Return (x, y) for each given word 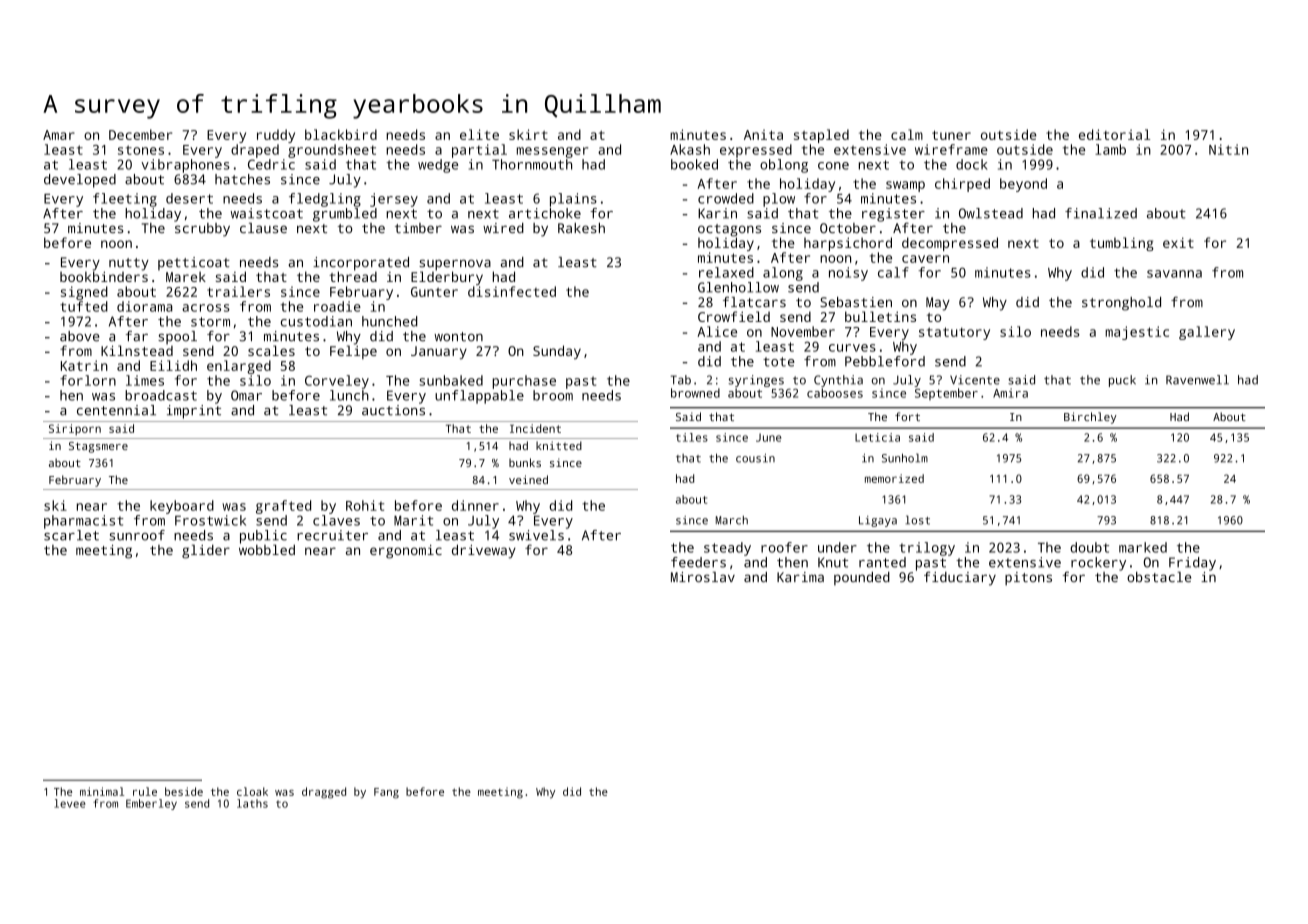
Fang (386, 793)
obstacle (1159, 577)
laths (252, 803)
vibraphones (185, 166)
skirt (528, 134)
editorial (1114, 134)
